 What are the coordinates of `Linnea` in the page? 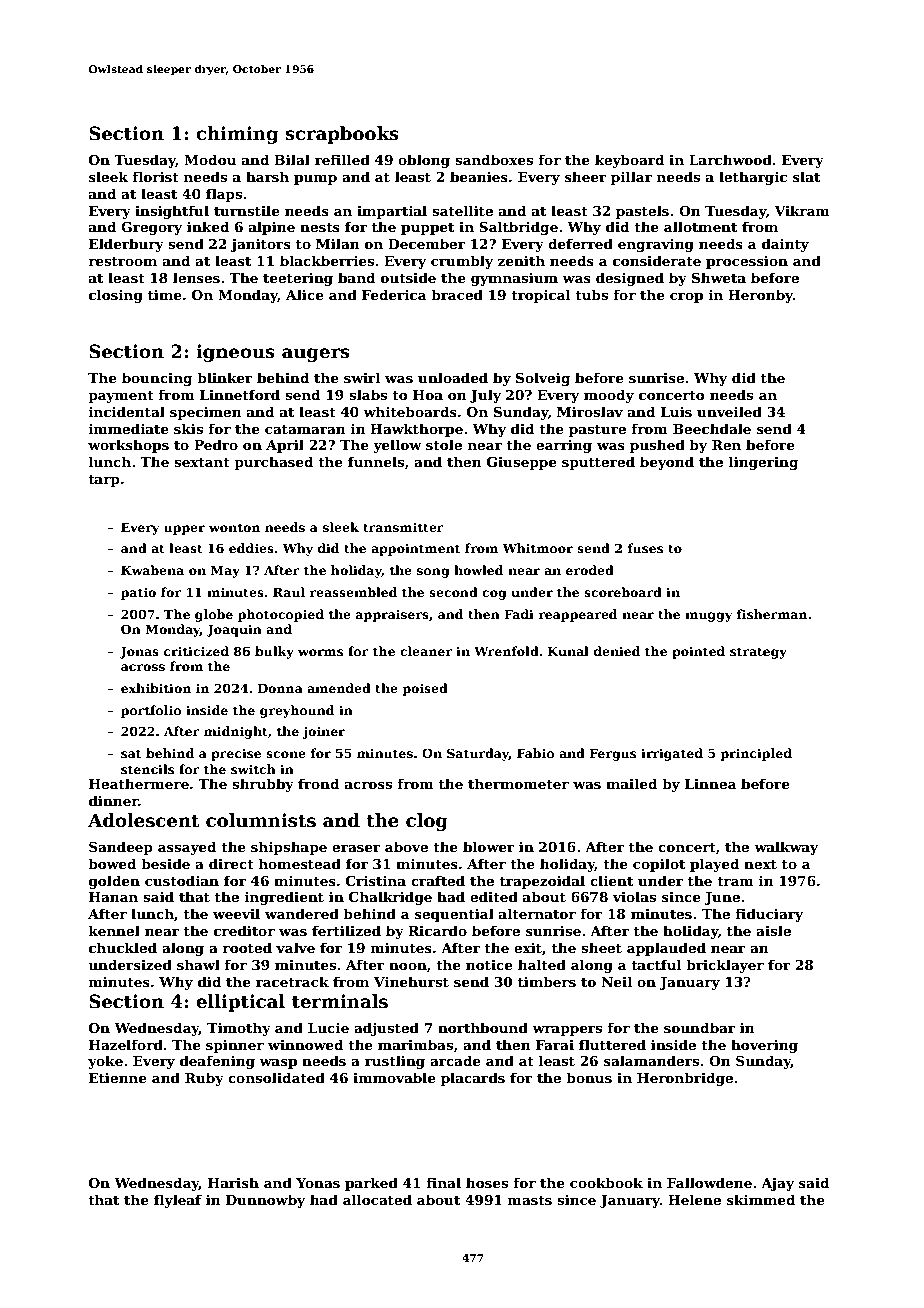 It's located at (710, 784).
